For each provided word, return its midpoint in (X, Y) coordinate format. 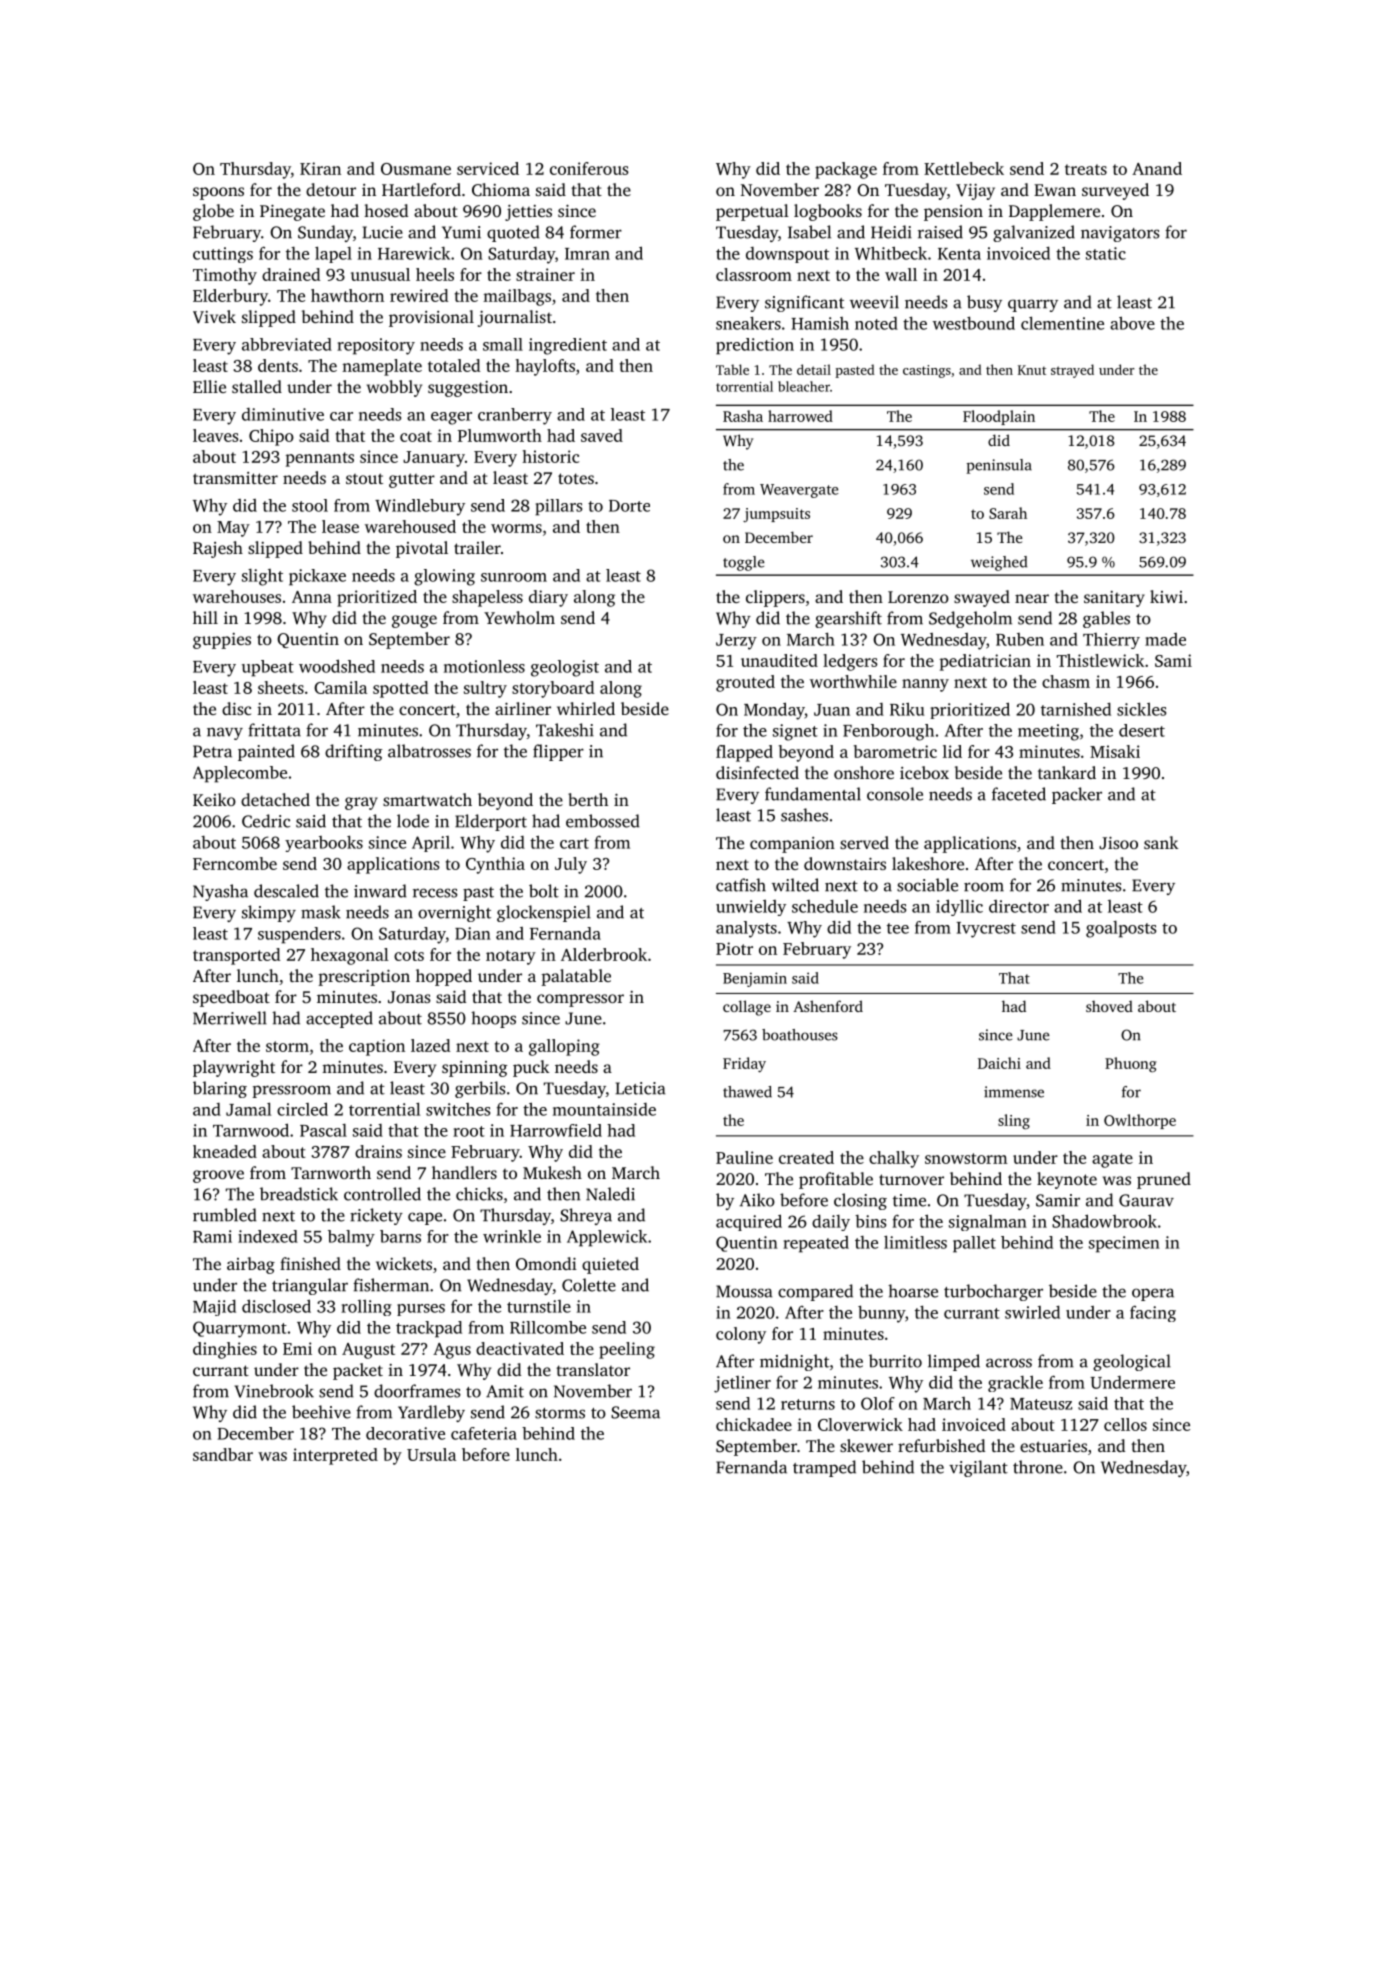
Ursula (431, 1454)
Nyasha (220, 892)
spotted (400, 689)
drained (291, 274)
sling (1014, 1122)
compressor (580, 1000)
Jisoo (1118, 843)
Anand (1157, 168)
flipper (558, 752)
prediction (755, 346)
